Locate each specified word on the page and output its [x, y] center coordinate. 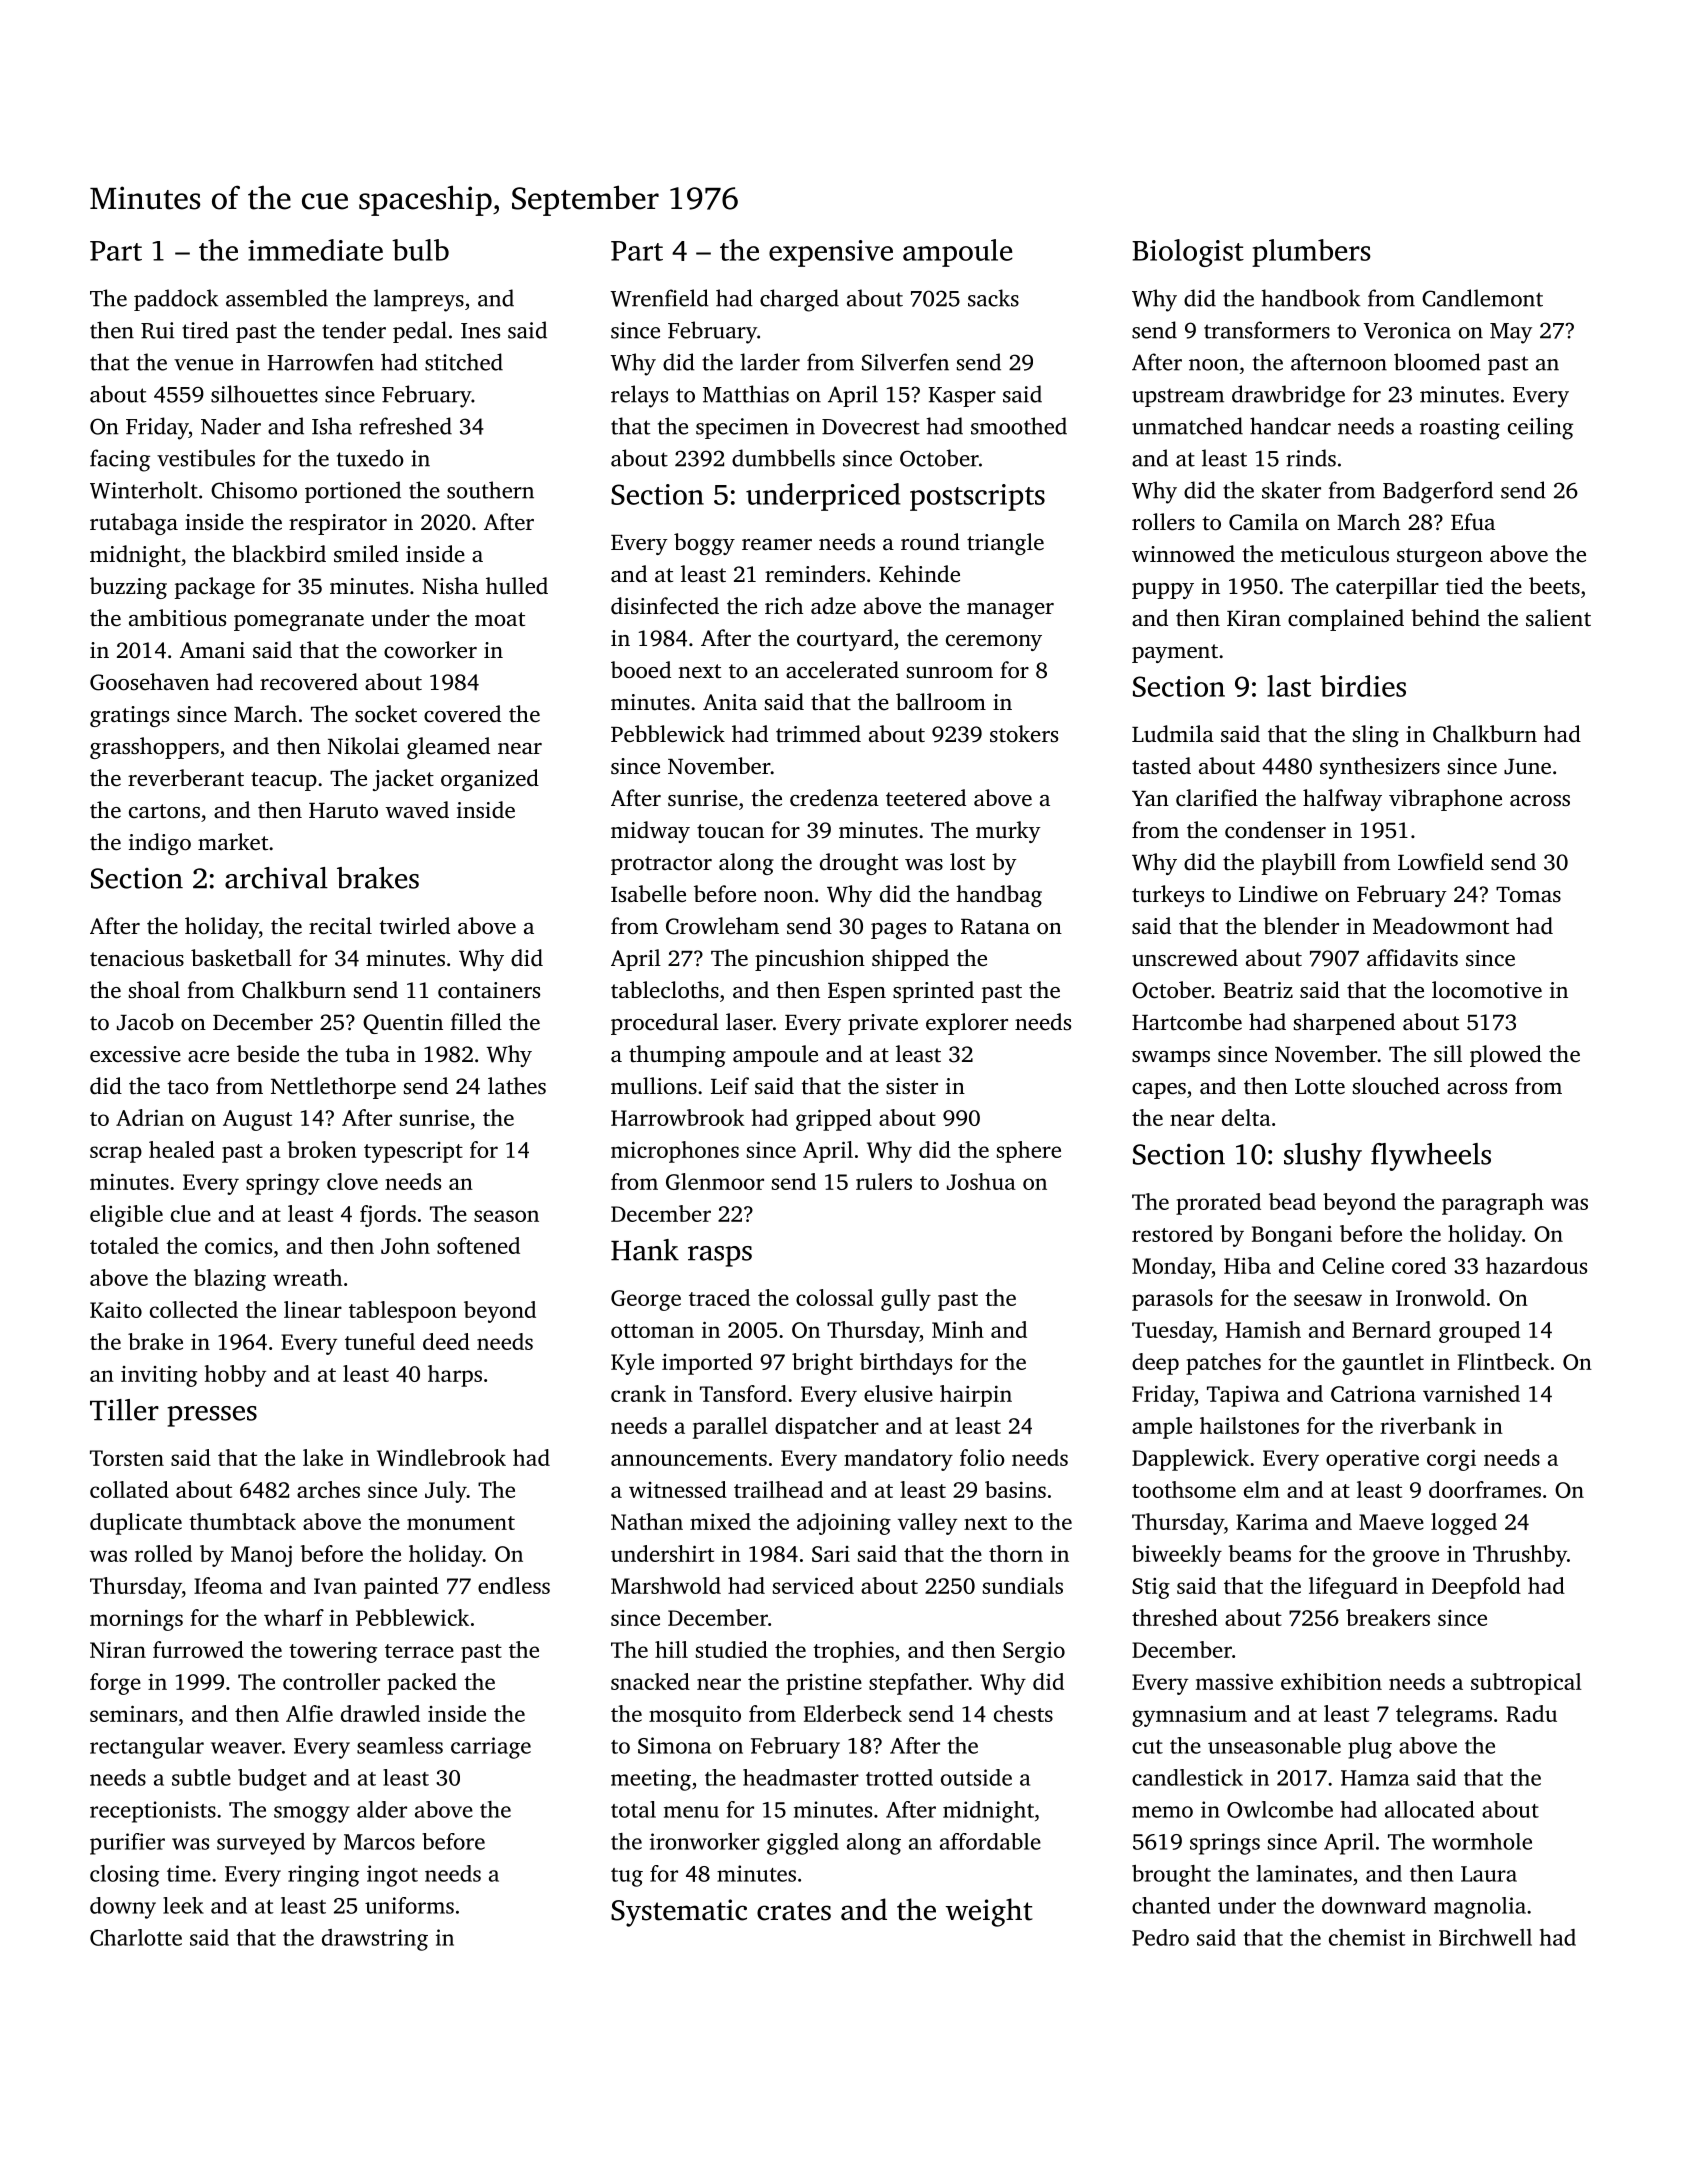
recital [340, 925]
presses [212, 1416]
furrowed [198, 1649]
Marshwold [666, 1585]
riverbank [1428, 1425]
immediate [315, 250]
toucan [730, 831]
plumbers [1311, 253]
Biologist [1188, 253]
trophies [853, 1652]
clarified [1217, 798]
